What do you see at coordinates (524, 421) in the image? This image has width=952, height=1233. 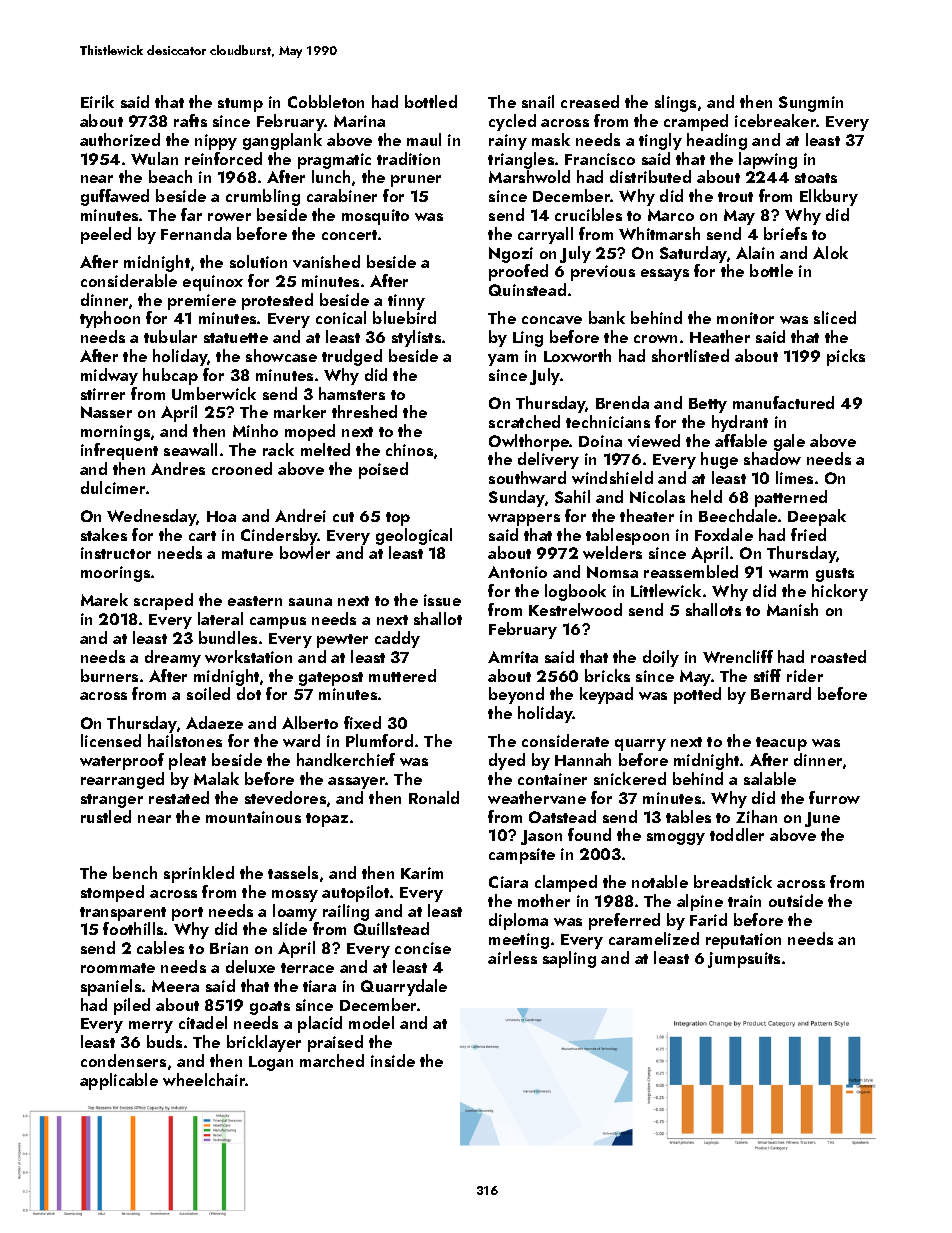 I see `scratched` at bounding box center [524, 421].
